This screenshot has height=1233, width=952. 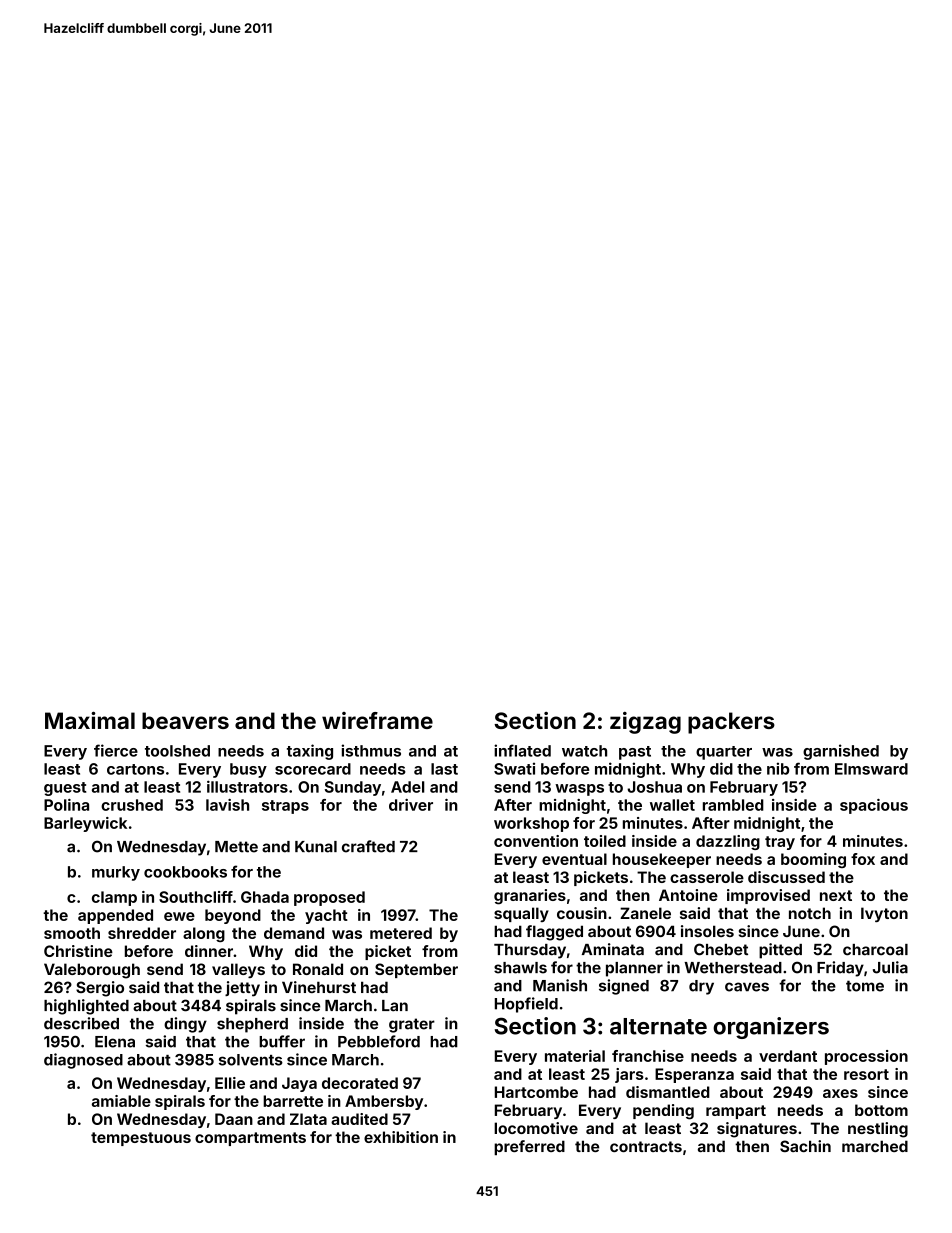 I want to click on rambled, so click(x=733, y=805).
